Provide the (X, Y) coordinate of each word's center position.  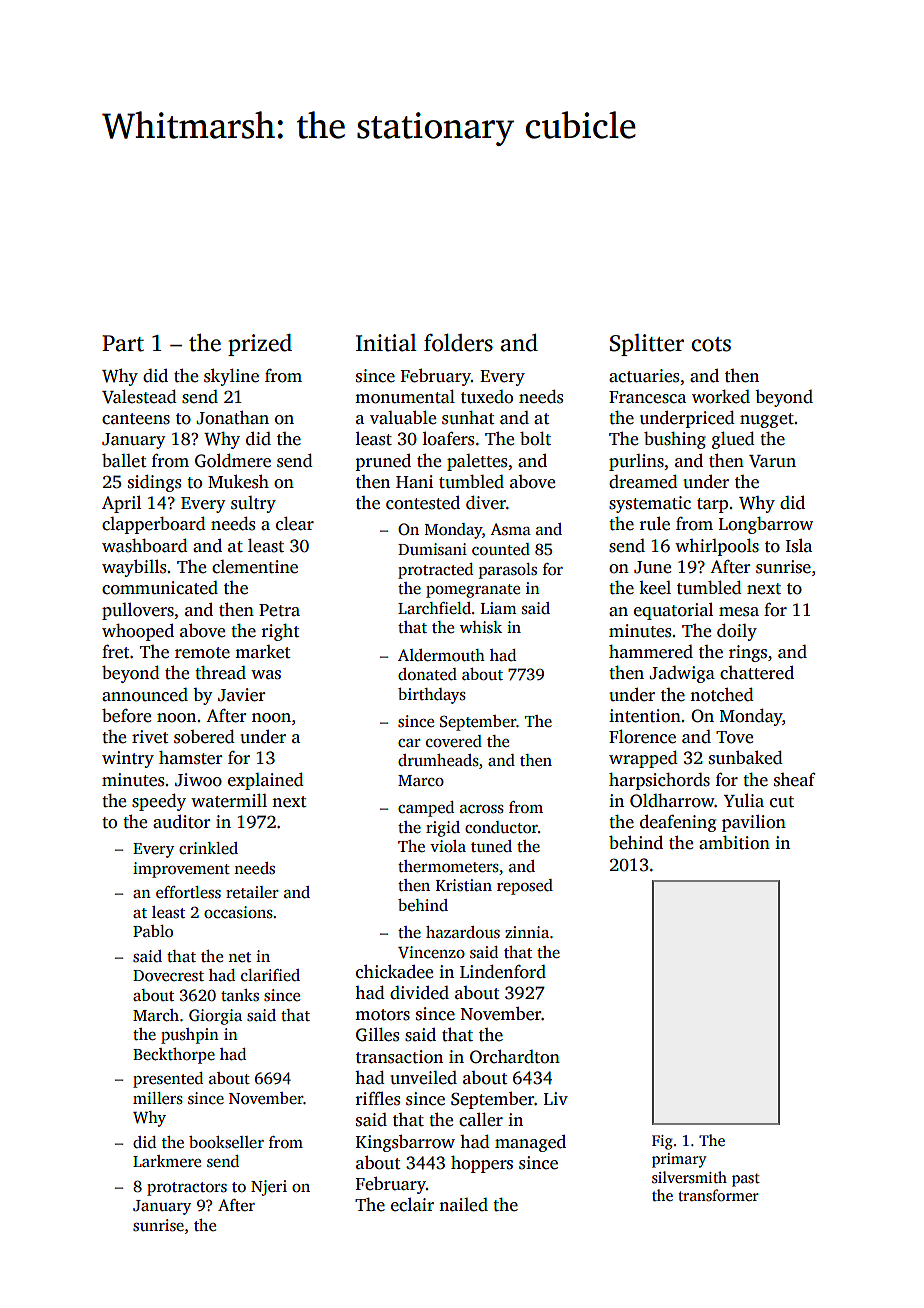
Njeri (269, 1188)
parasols (508, 571)
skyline (231, 377)
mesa (739, 612)
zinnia (527, 932)
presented (168, 1080)
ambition (734, 843)
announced (145, 695)
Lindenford (503, 972)
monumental (405, 397)
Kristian (464, 885)
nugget (767, 420)
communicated (160, 588)
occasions (238, 912)
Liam (498, 608)
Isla (799, 546)
